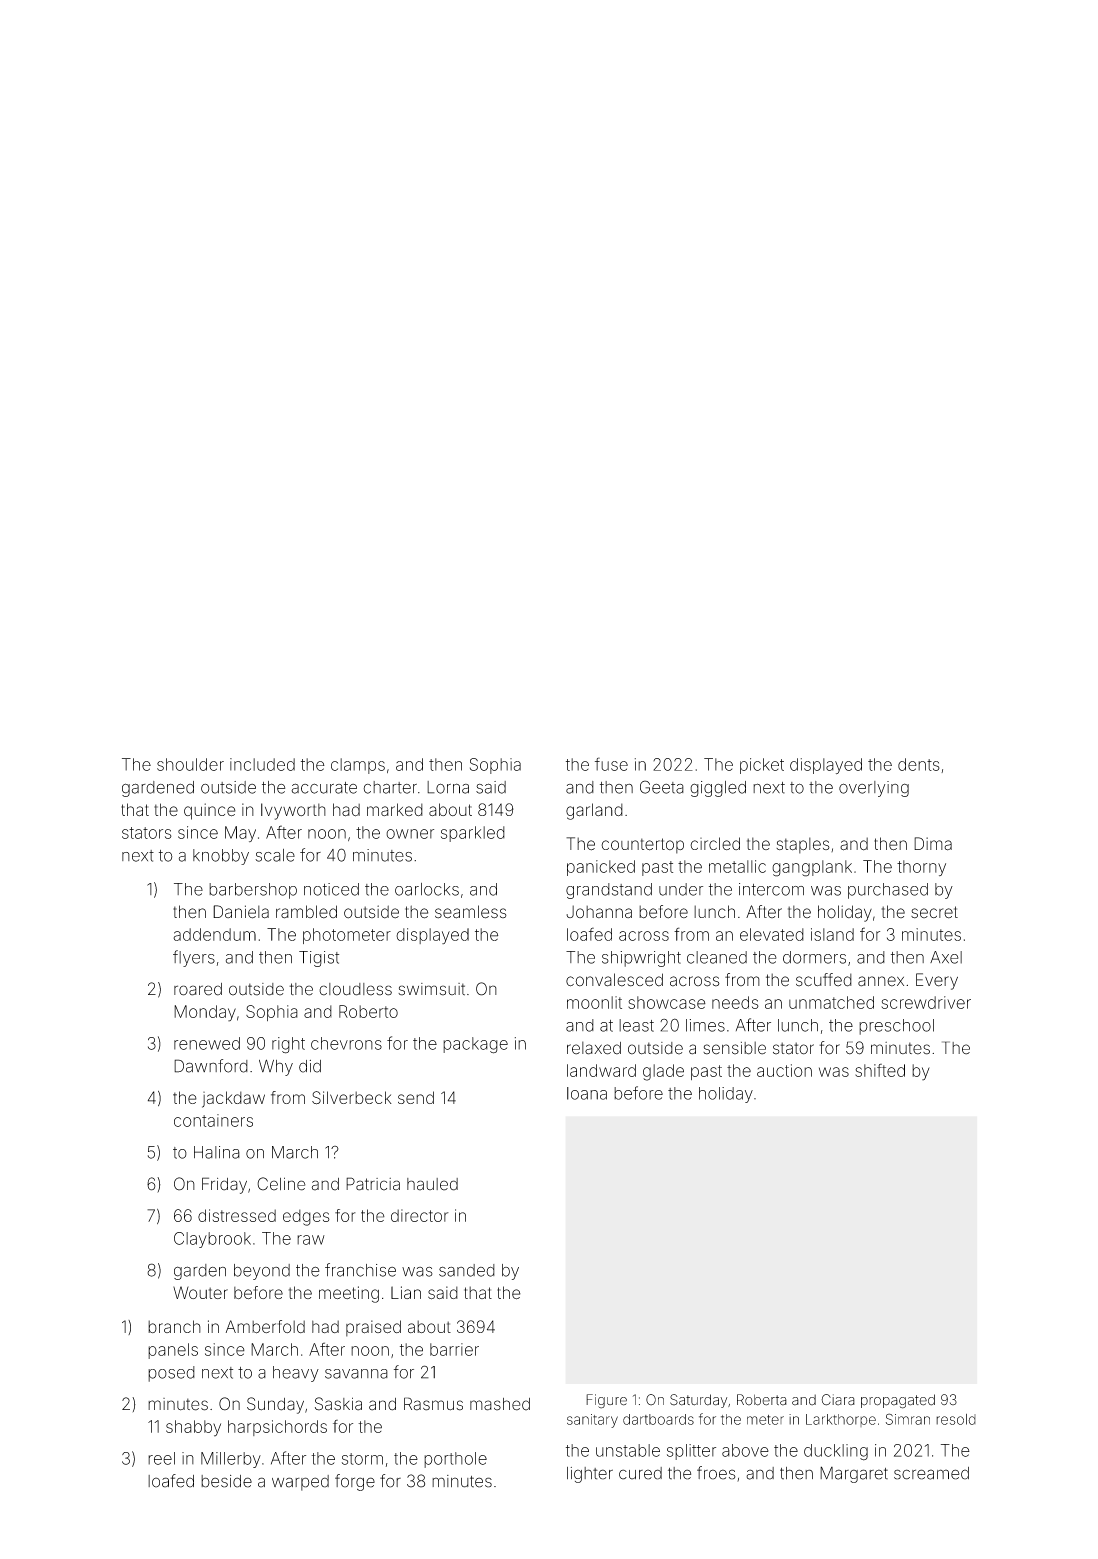 Image resolution: width=1098 pixels, height=1559 pixels. I want to click on hauled, so click(432, 1184).
